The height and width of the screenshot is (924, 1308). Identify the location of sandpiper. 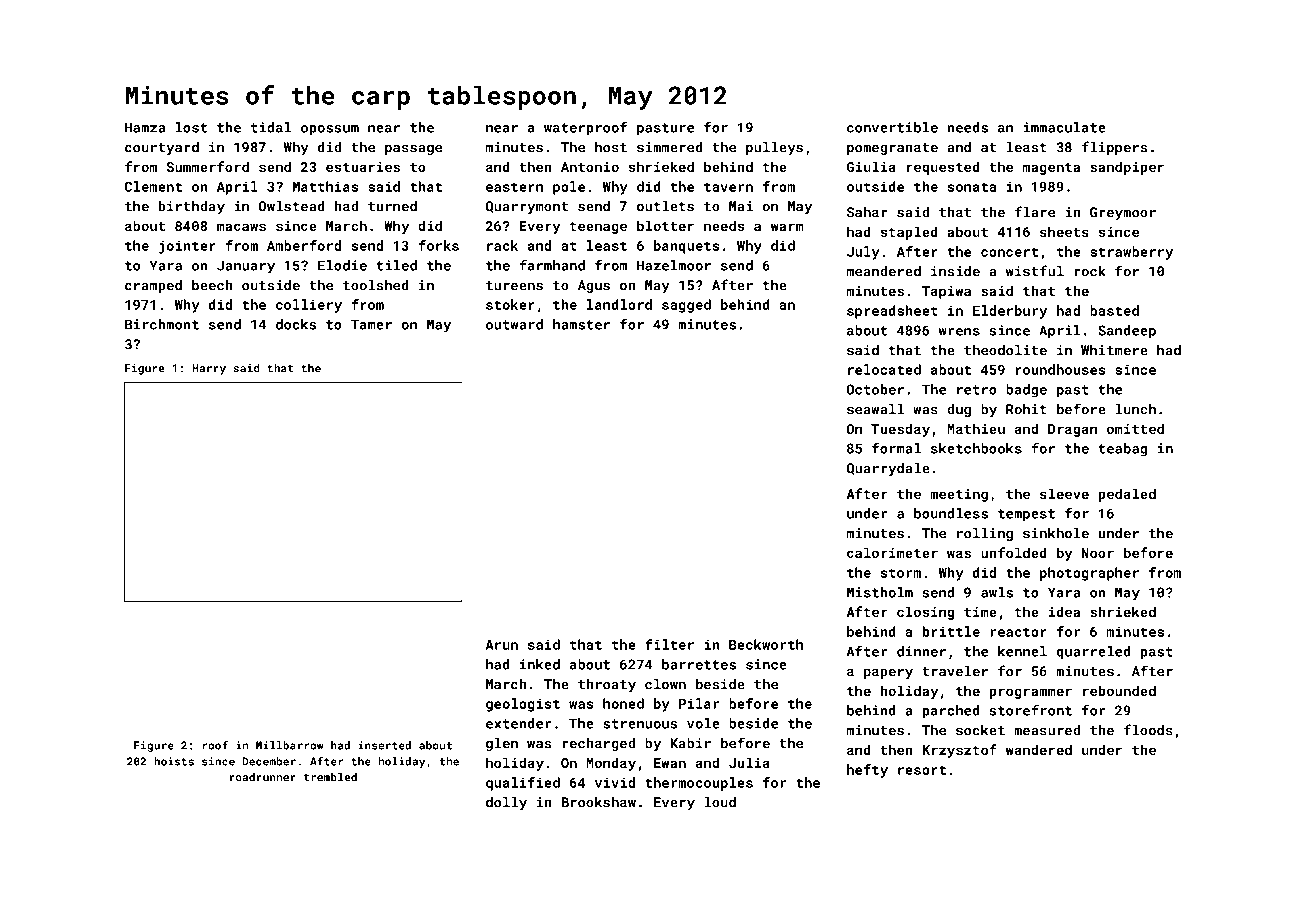
(1127, 168).
